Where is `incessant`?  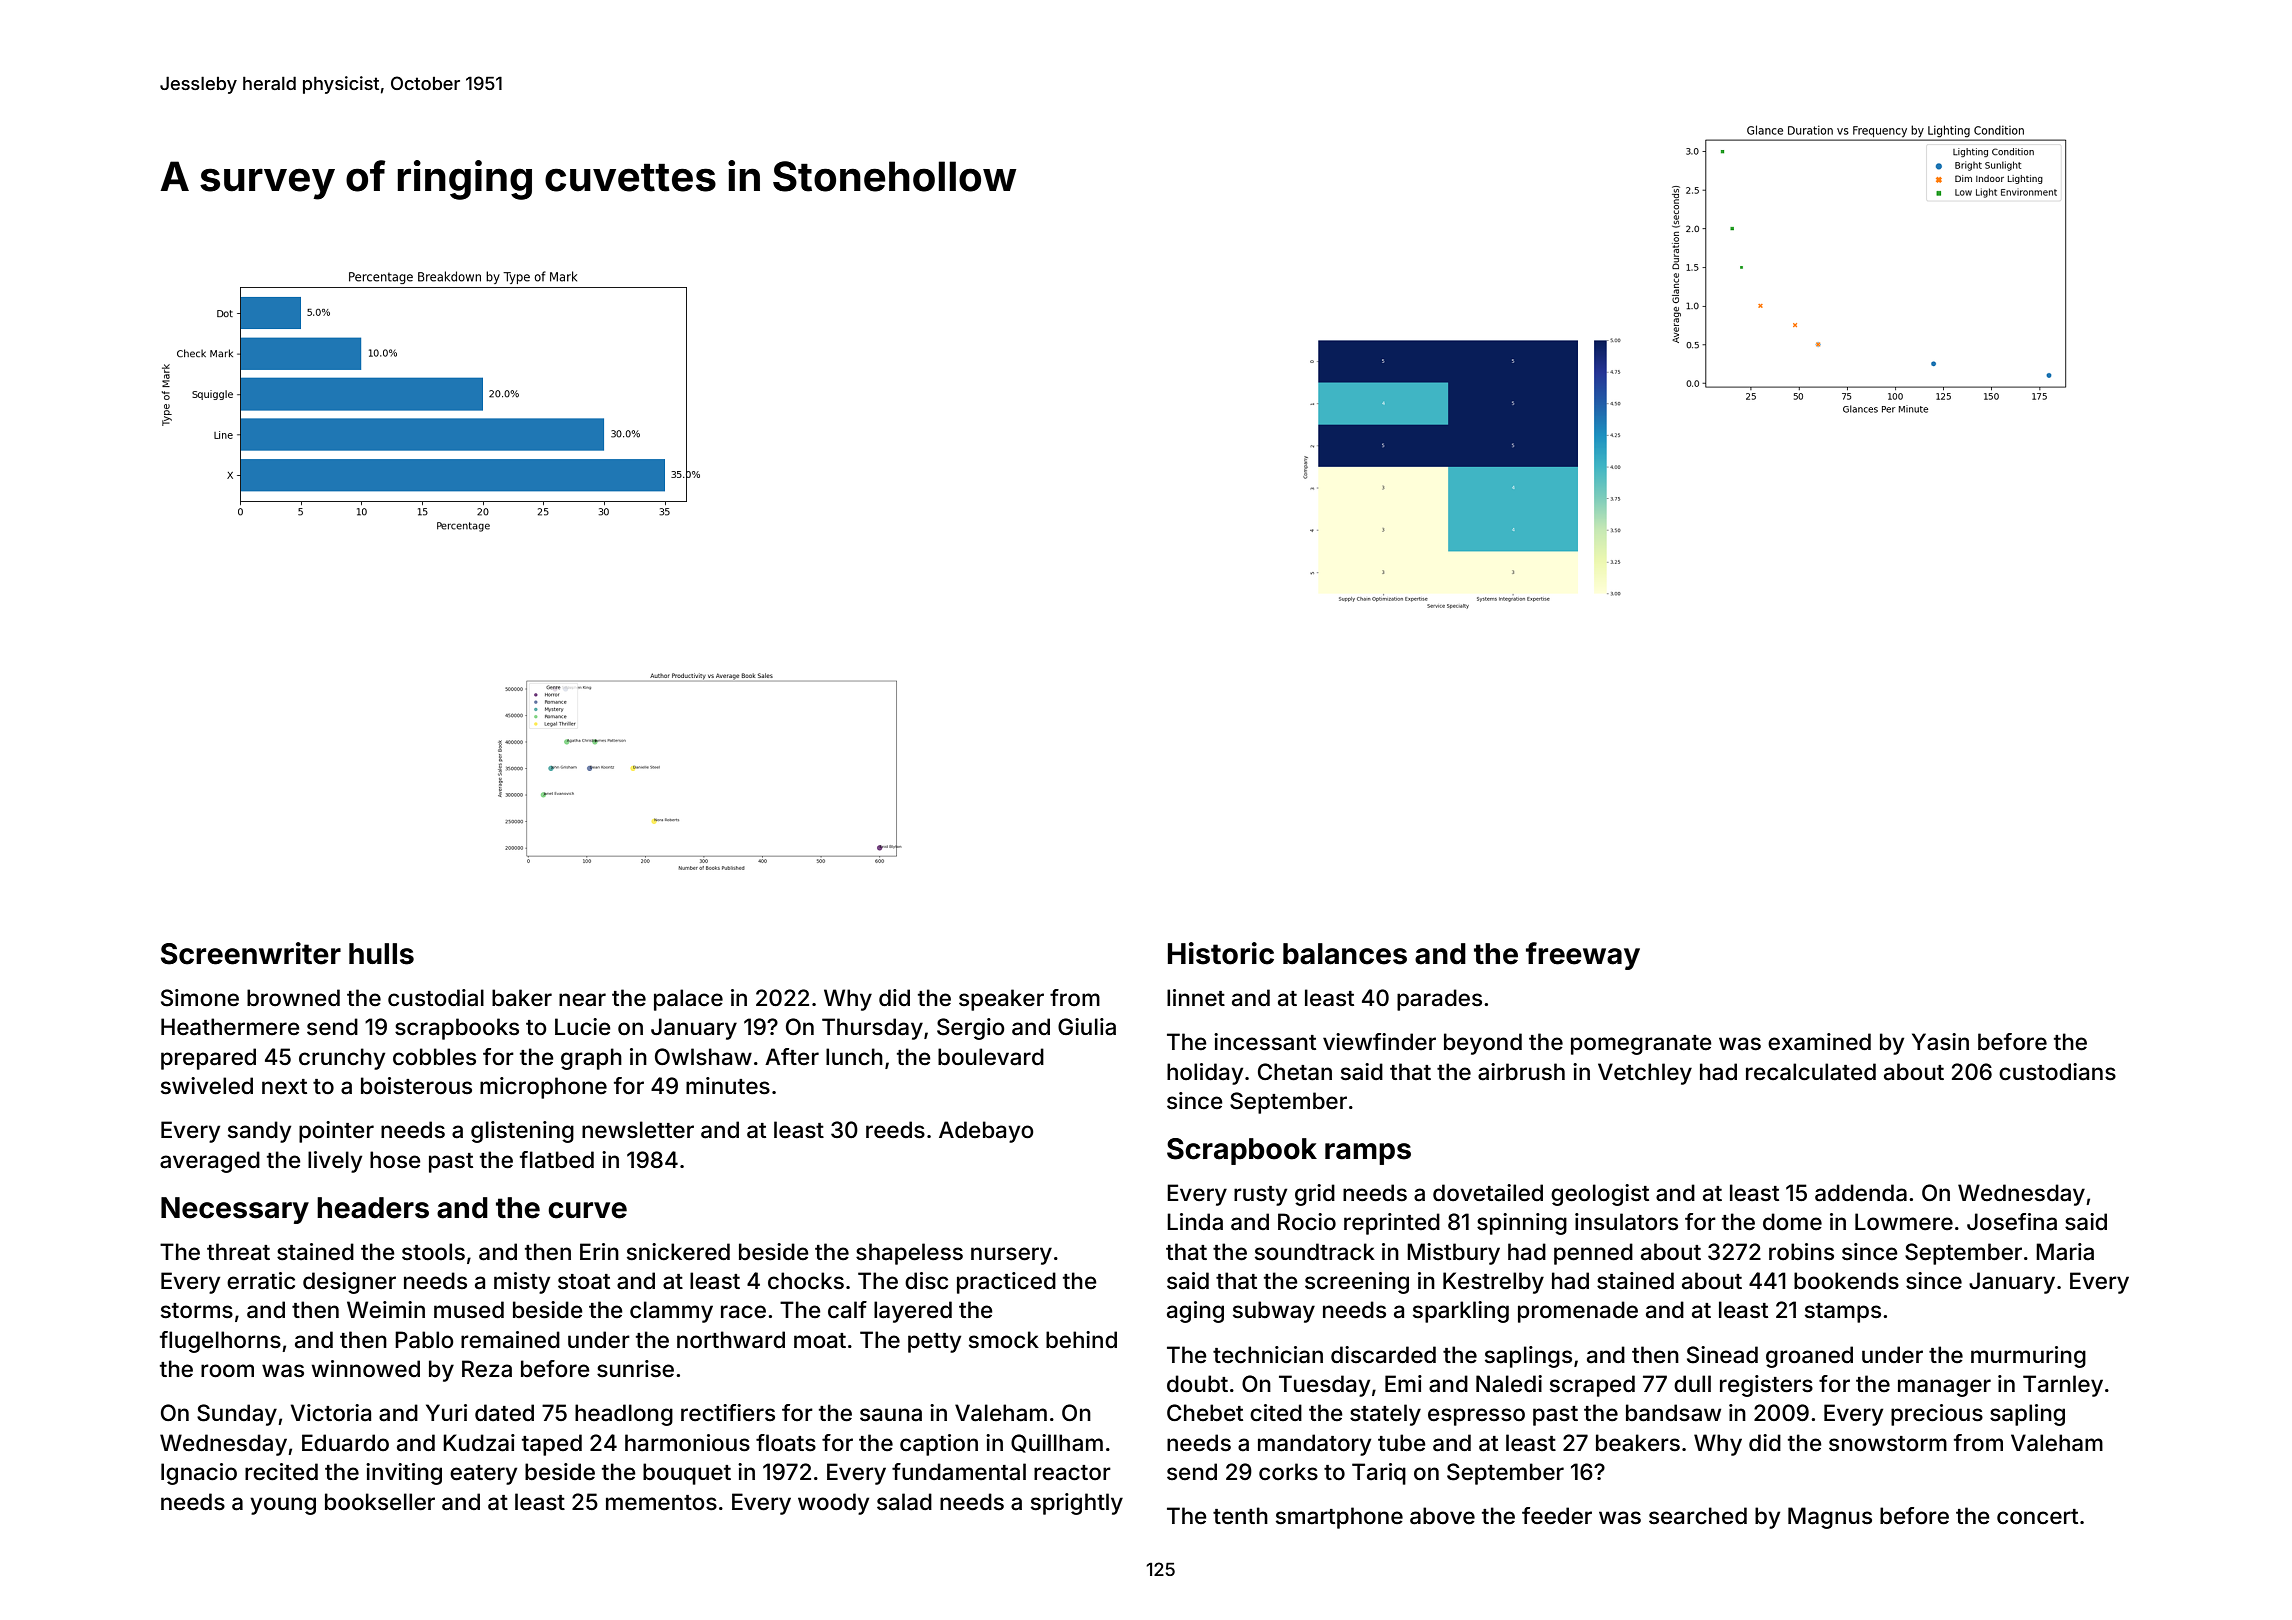
incessant is located at coordinates (1265, 1042).
